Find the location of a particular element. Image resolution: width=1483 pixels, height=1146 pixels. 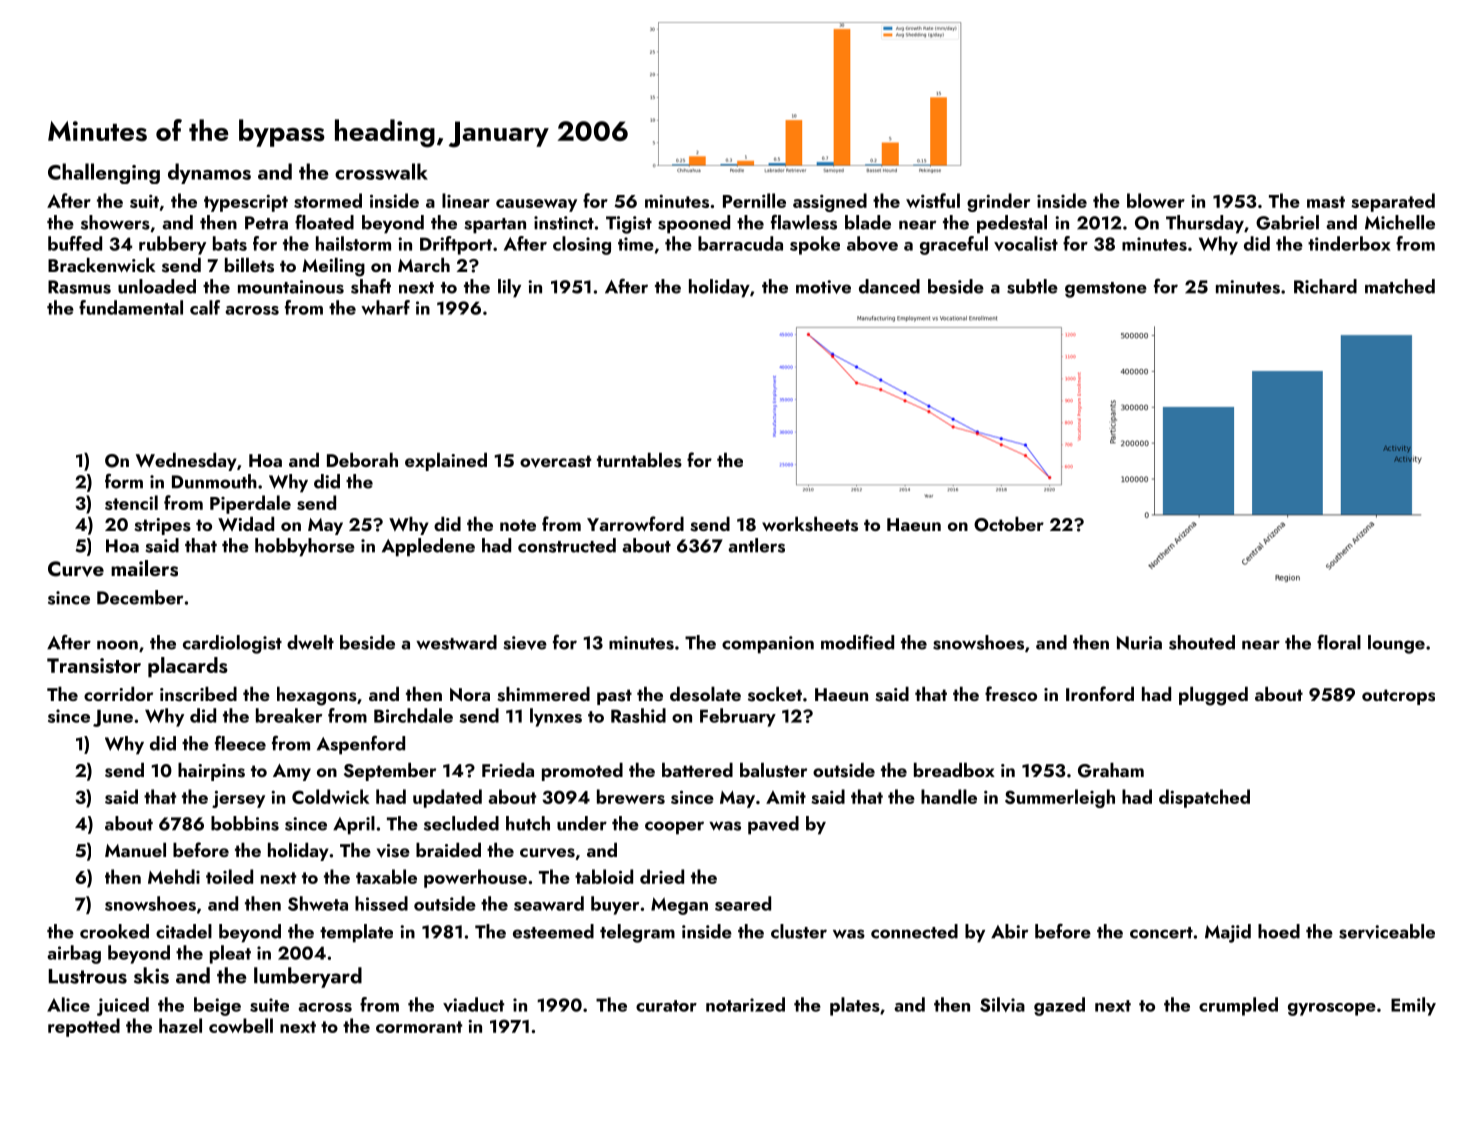

assigned is located at coordinates (830, 202).
